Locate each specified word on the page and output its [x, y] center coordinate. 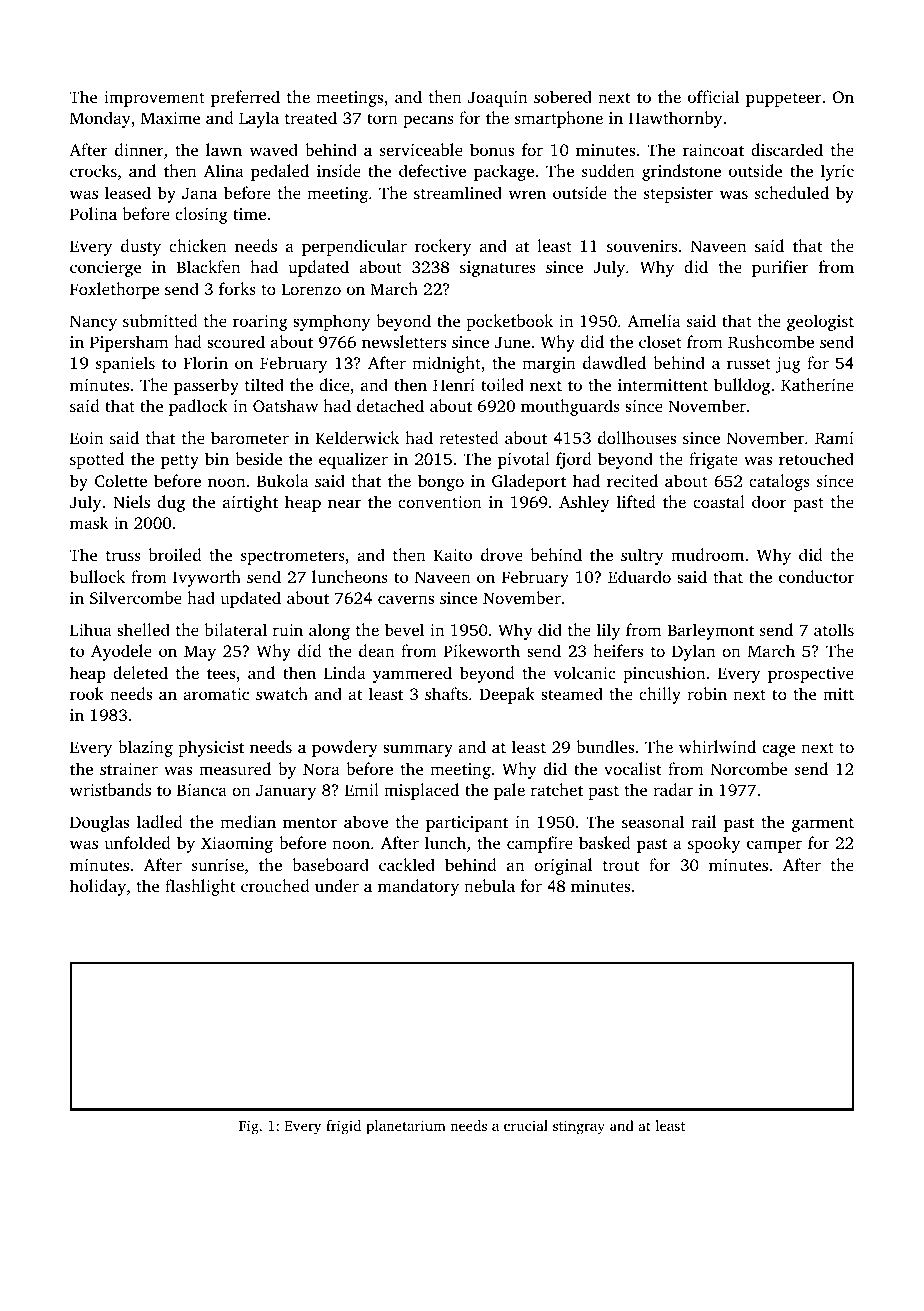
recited [632, 480]
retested [469, 437]
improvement [154, 99]
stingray [579, 1127]
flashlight [200, 887]
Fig [249, 1127]
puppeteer [784, 100]
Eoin [86, 438]
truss [123, 556]
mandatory [418, 887]
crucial [526, 1125]
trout [621, 866]
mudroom [707, 554]
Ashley [584, 503]
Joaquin [497, 99]
